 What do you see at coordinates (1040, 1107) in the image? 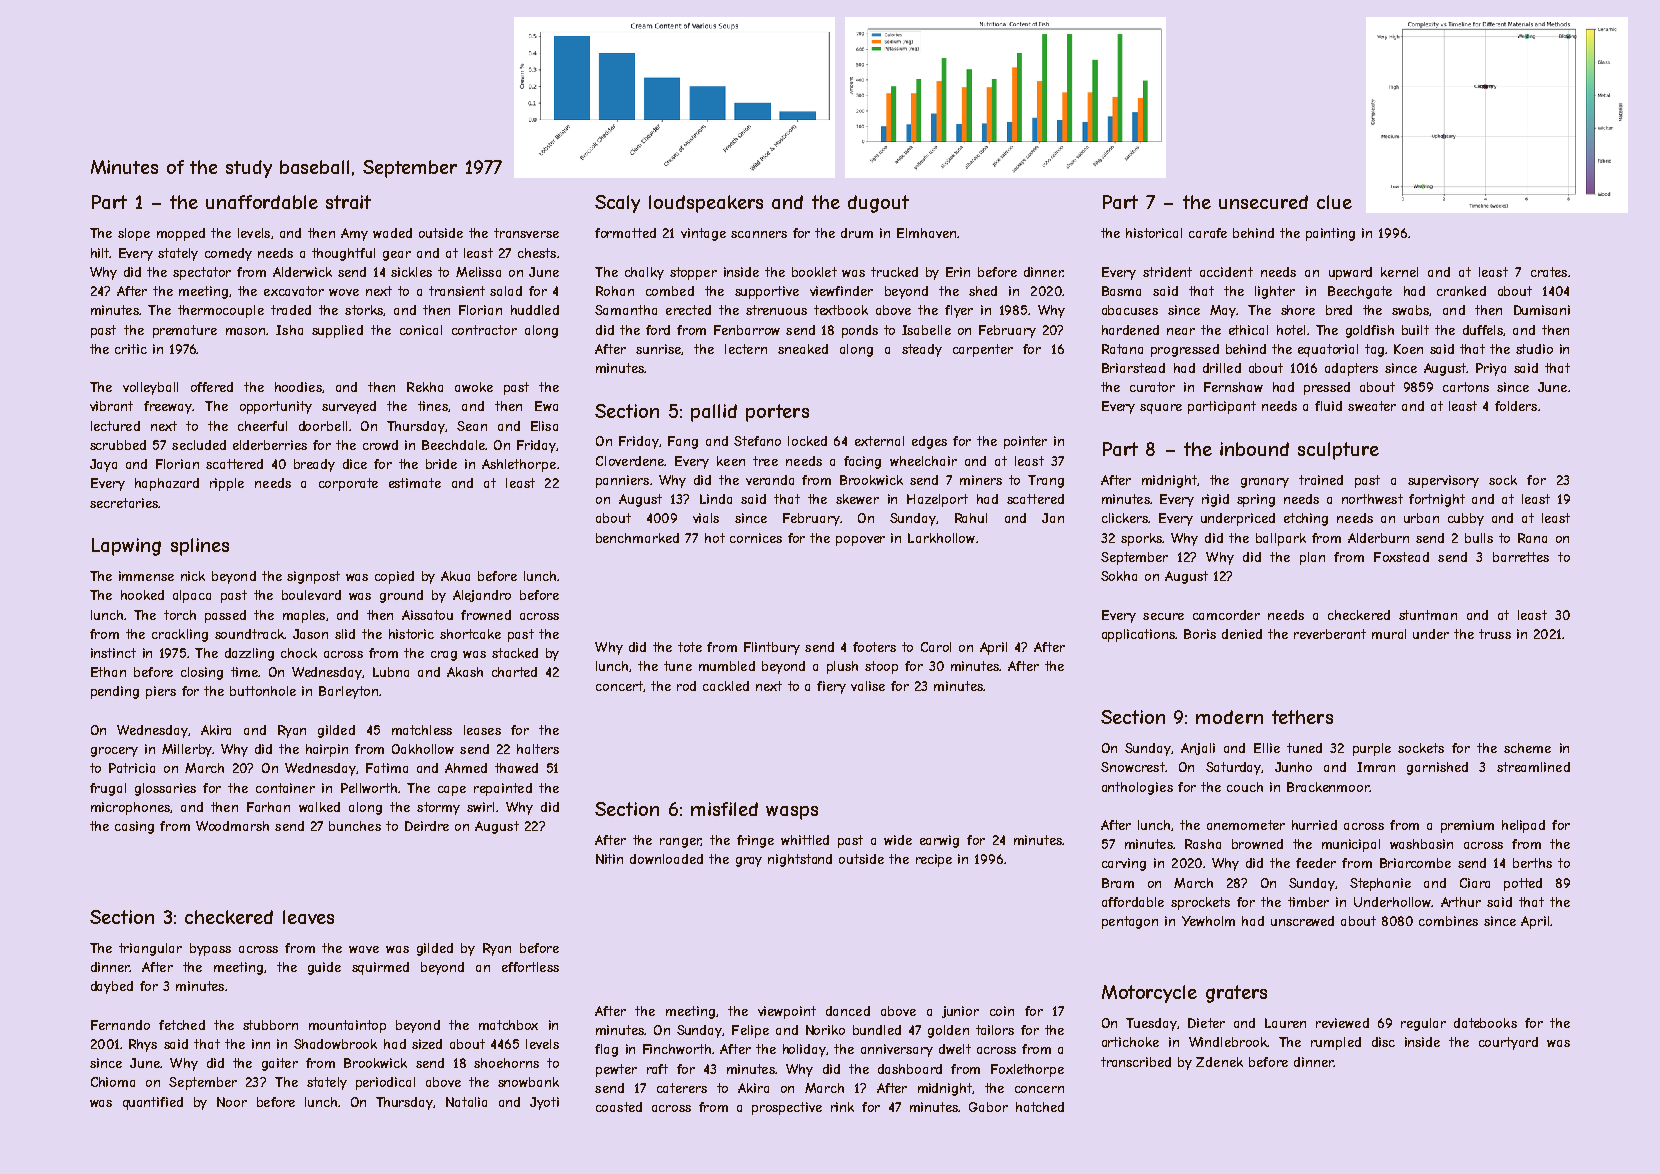
I see `hatched` at bounding box center [1040, 1107].
